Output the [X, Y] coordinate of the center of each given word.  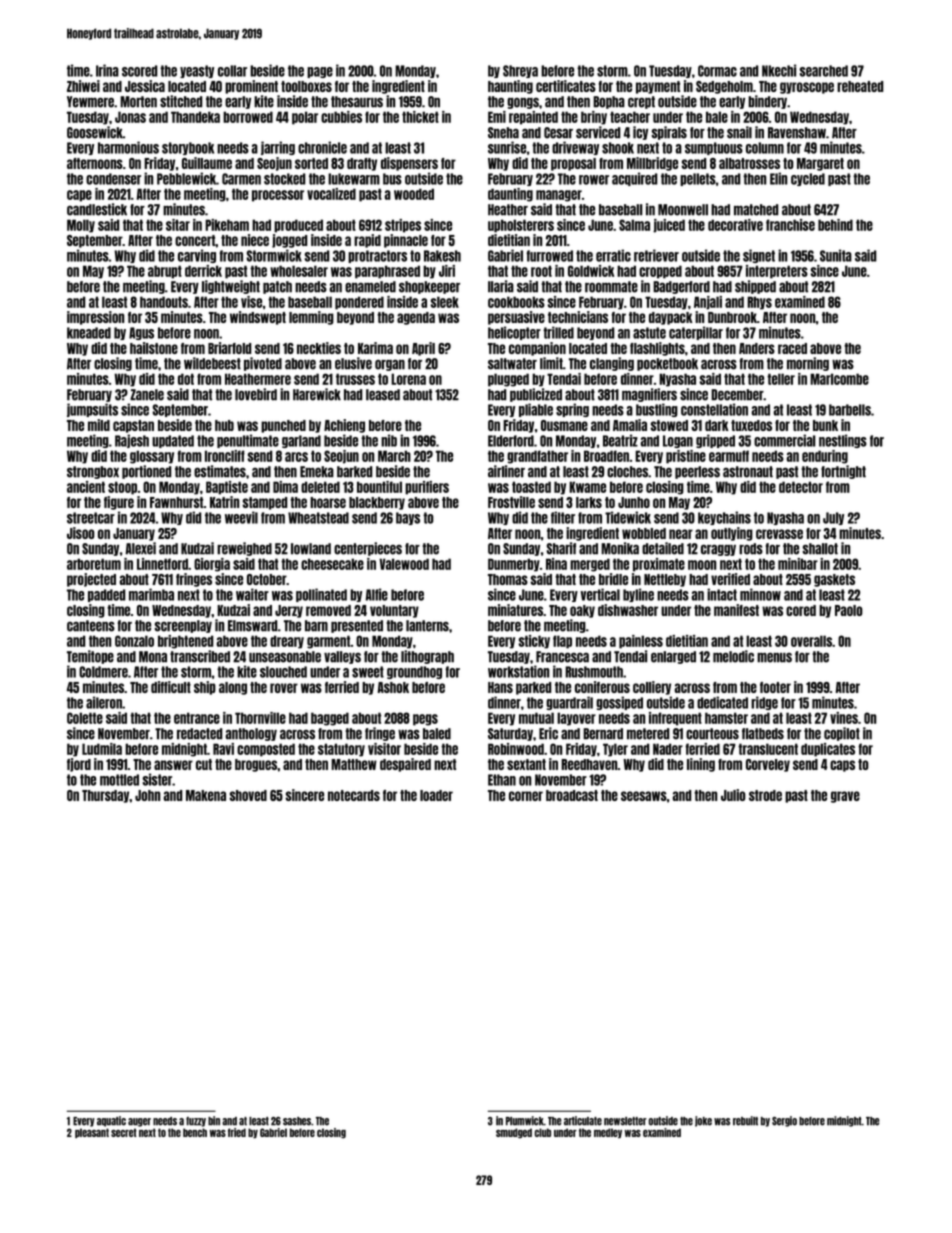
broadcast [572, 795]
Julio [733, 795]
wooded [414, 194]
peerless [697, 472]
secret [124, 1132]
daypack [671, 318]
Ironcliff [225, 456]
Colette [85, 718]
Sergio [784, 1121]
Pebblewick [186, 178]
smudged [514, 1133]
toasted [531, 487]
